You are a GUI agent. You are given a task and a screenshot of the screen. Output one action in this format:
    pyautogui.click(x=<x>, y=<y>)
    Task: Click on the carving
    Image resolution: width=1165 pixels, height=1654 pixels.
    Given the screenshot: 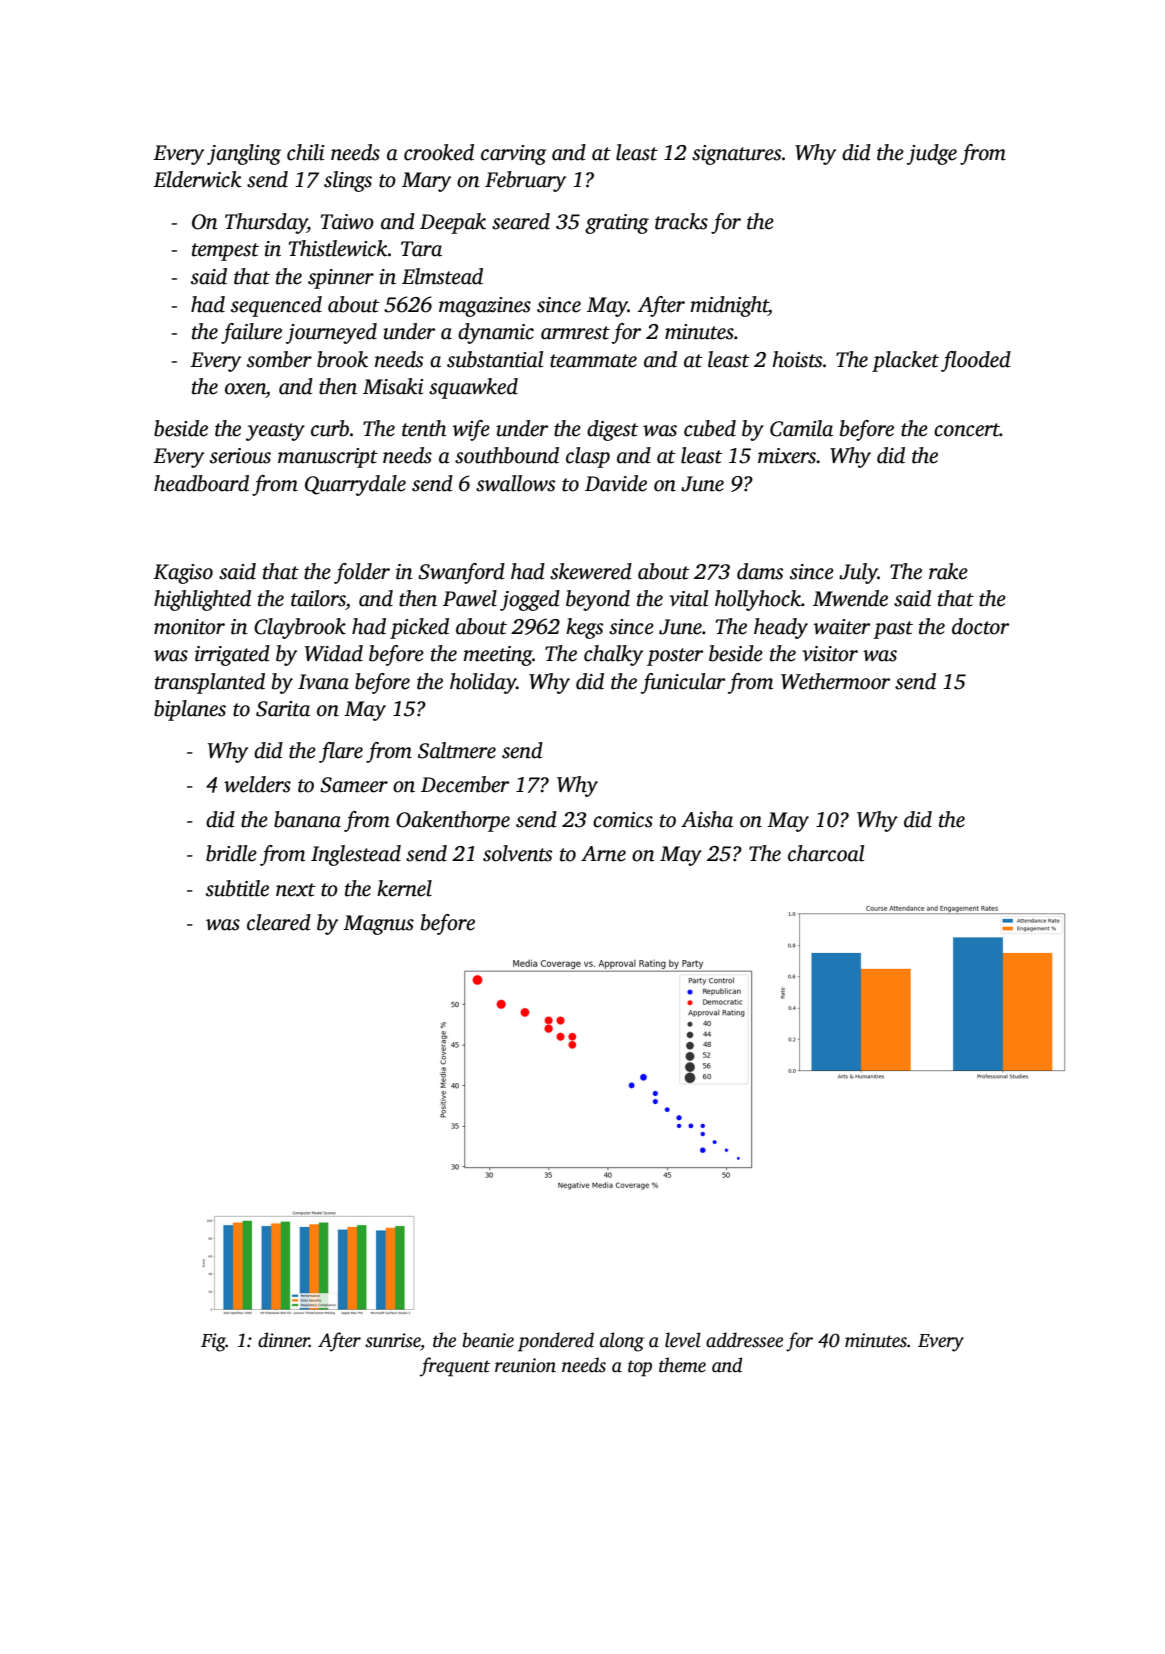 What is the action you would take?
    pyautogui.click(x=514, y=155)
